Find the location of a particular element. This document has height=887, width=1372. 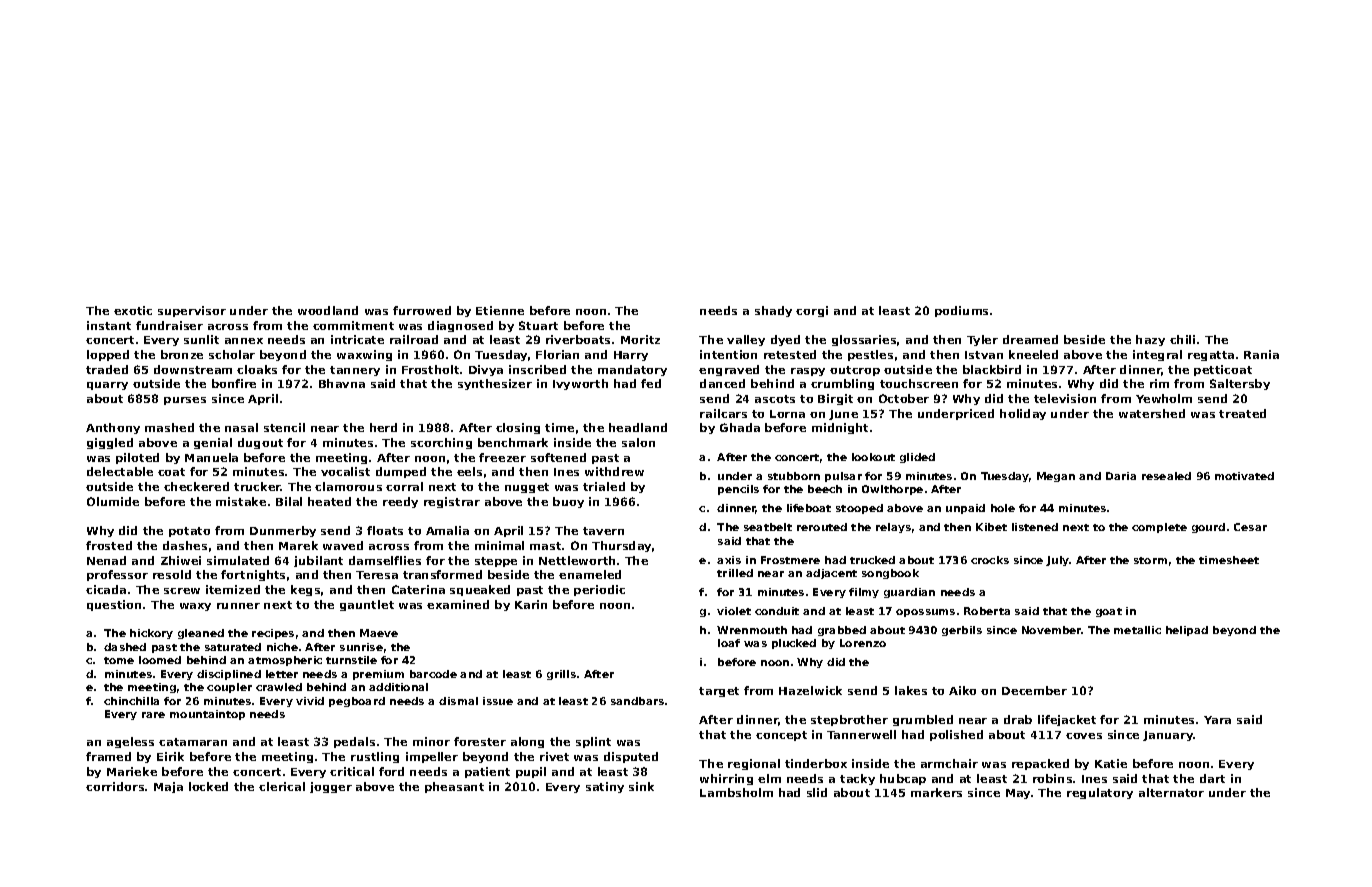

podiums is located at coordinates (961, 311).
